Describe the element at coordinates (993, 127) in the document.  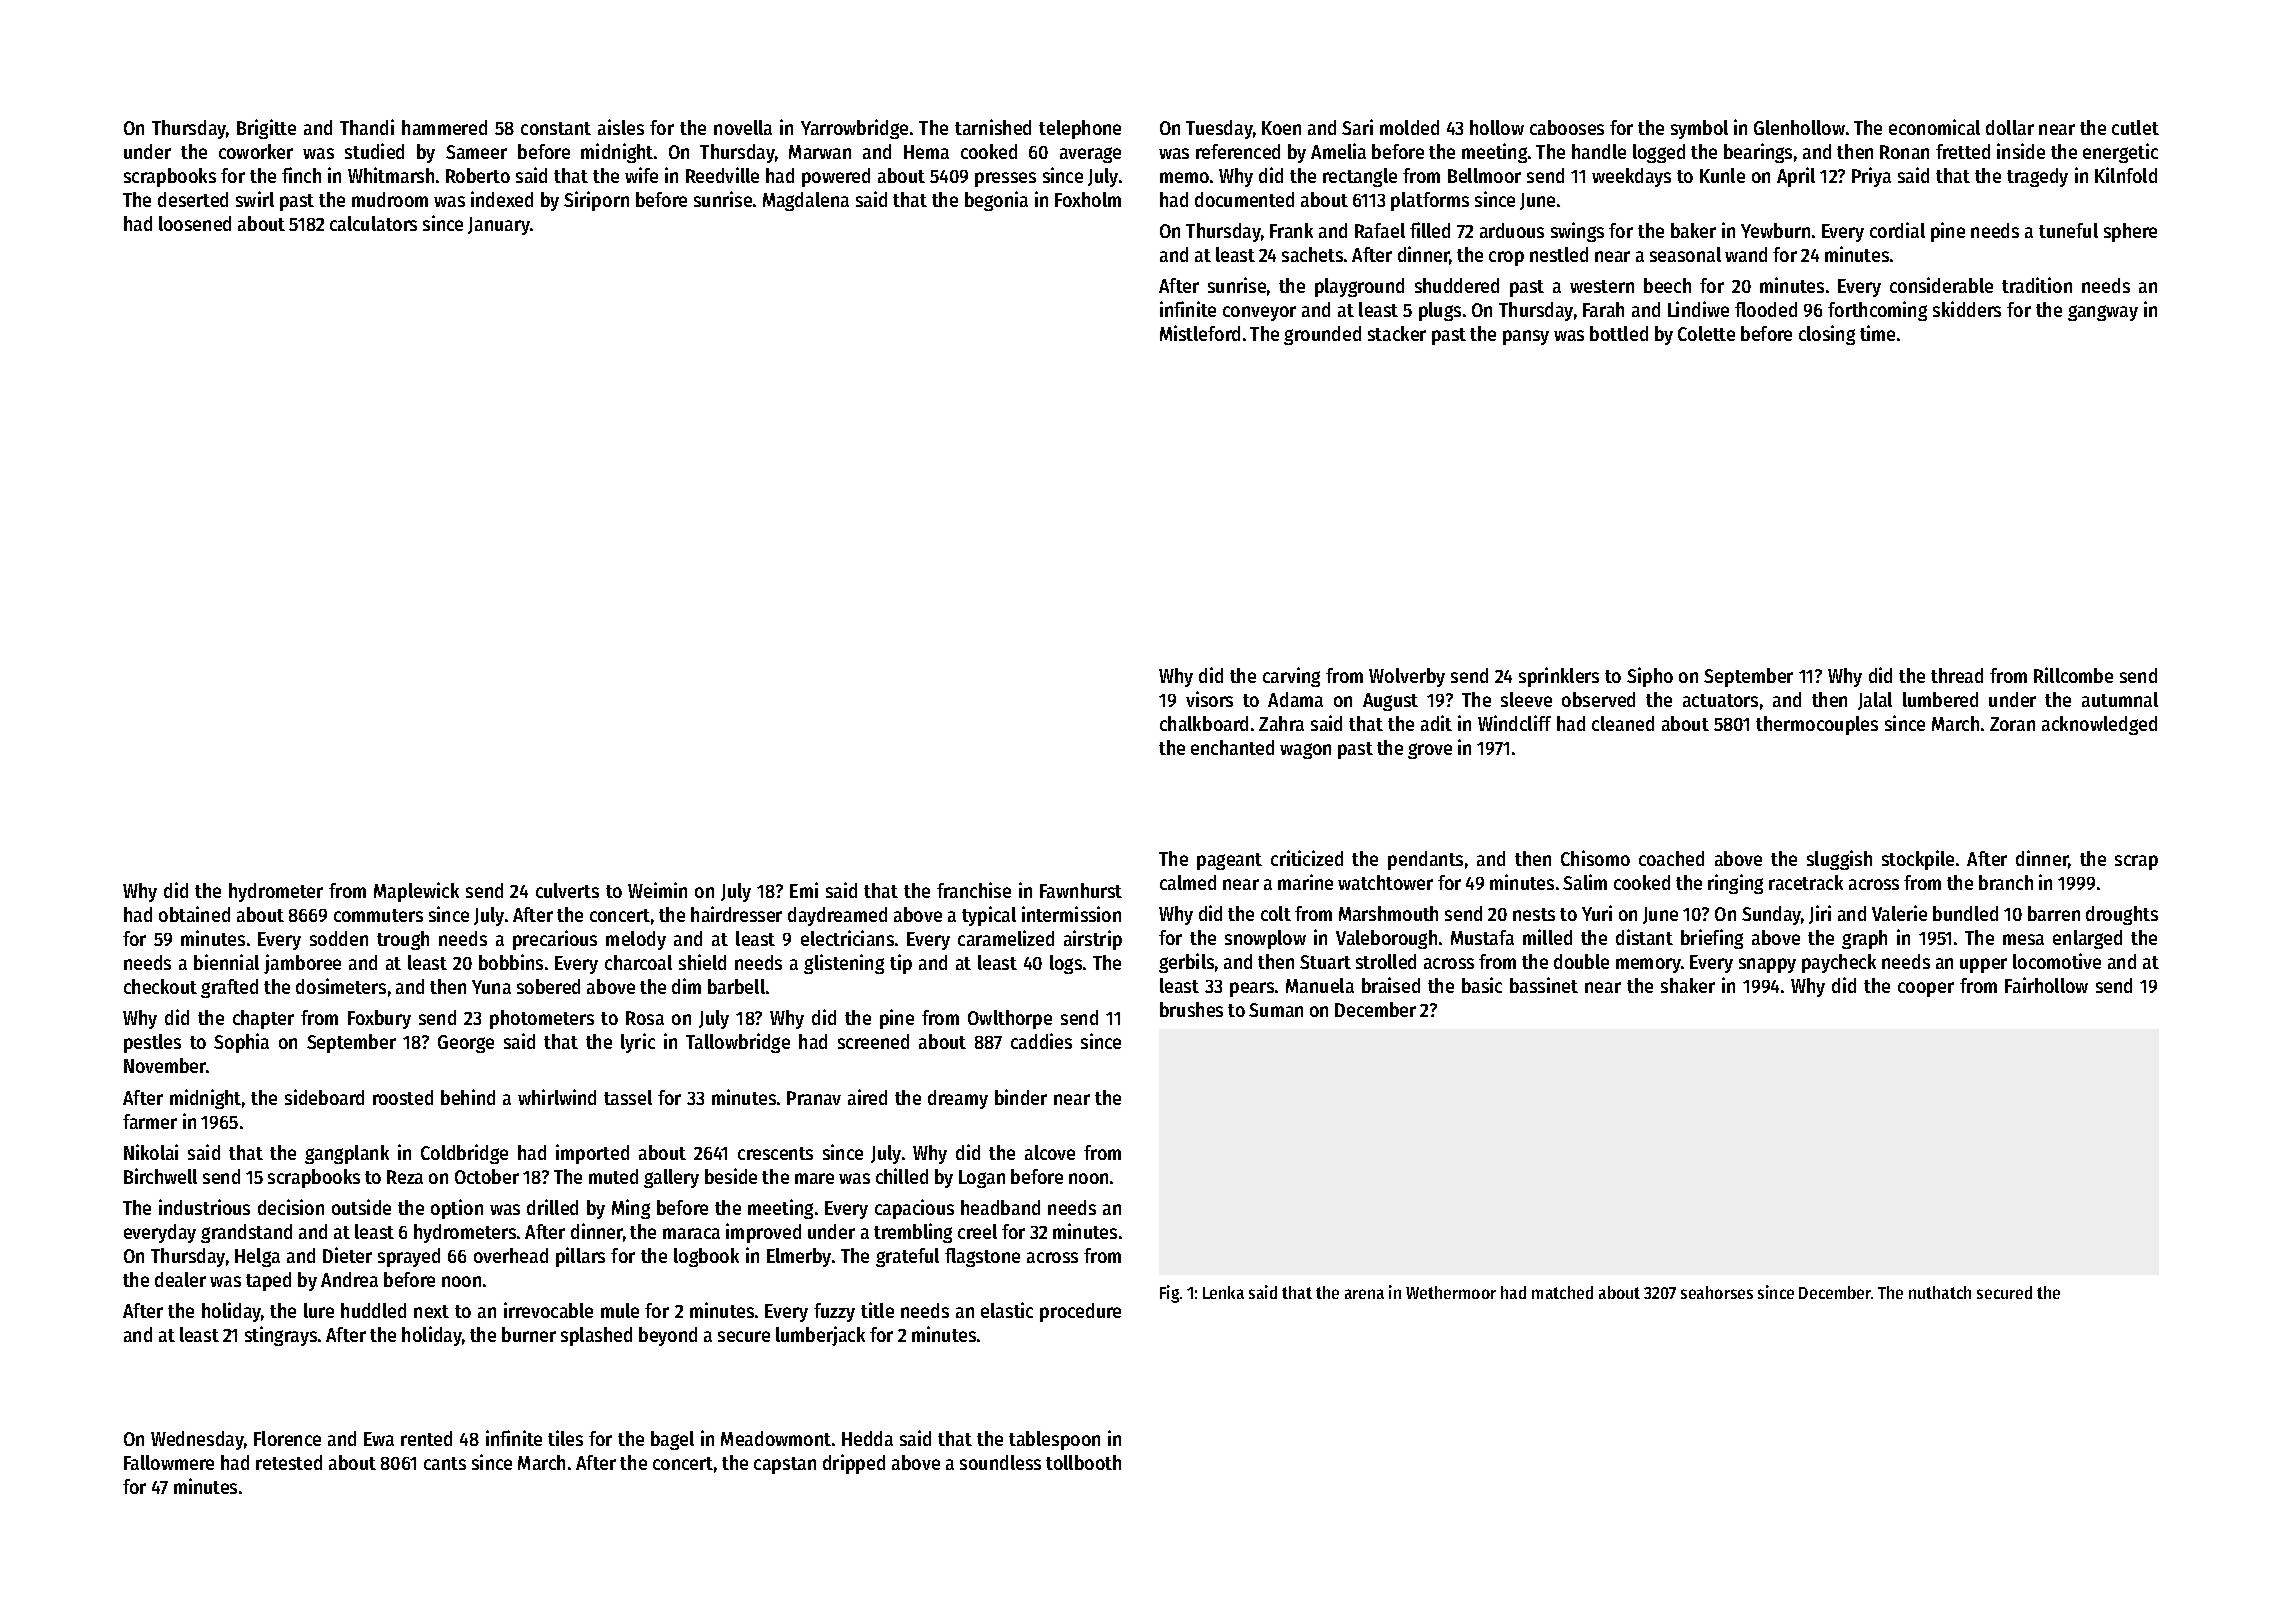
I see `tarnished` at that location.
